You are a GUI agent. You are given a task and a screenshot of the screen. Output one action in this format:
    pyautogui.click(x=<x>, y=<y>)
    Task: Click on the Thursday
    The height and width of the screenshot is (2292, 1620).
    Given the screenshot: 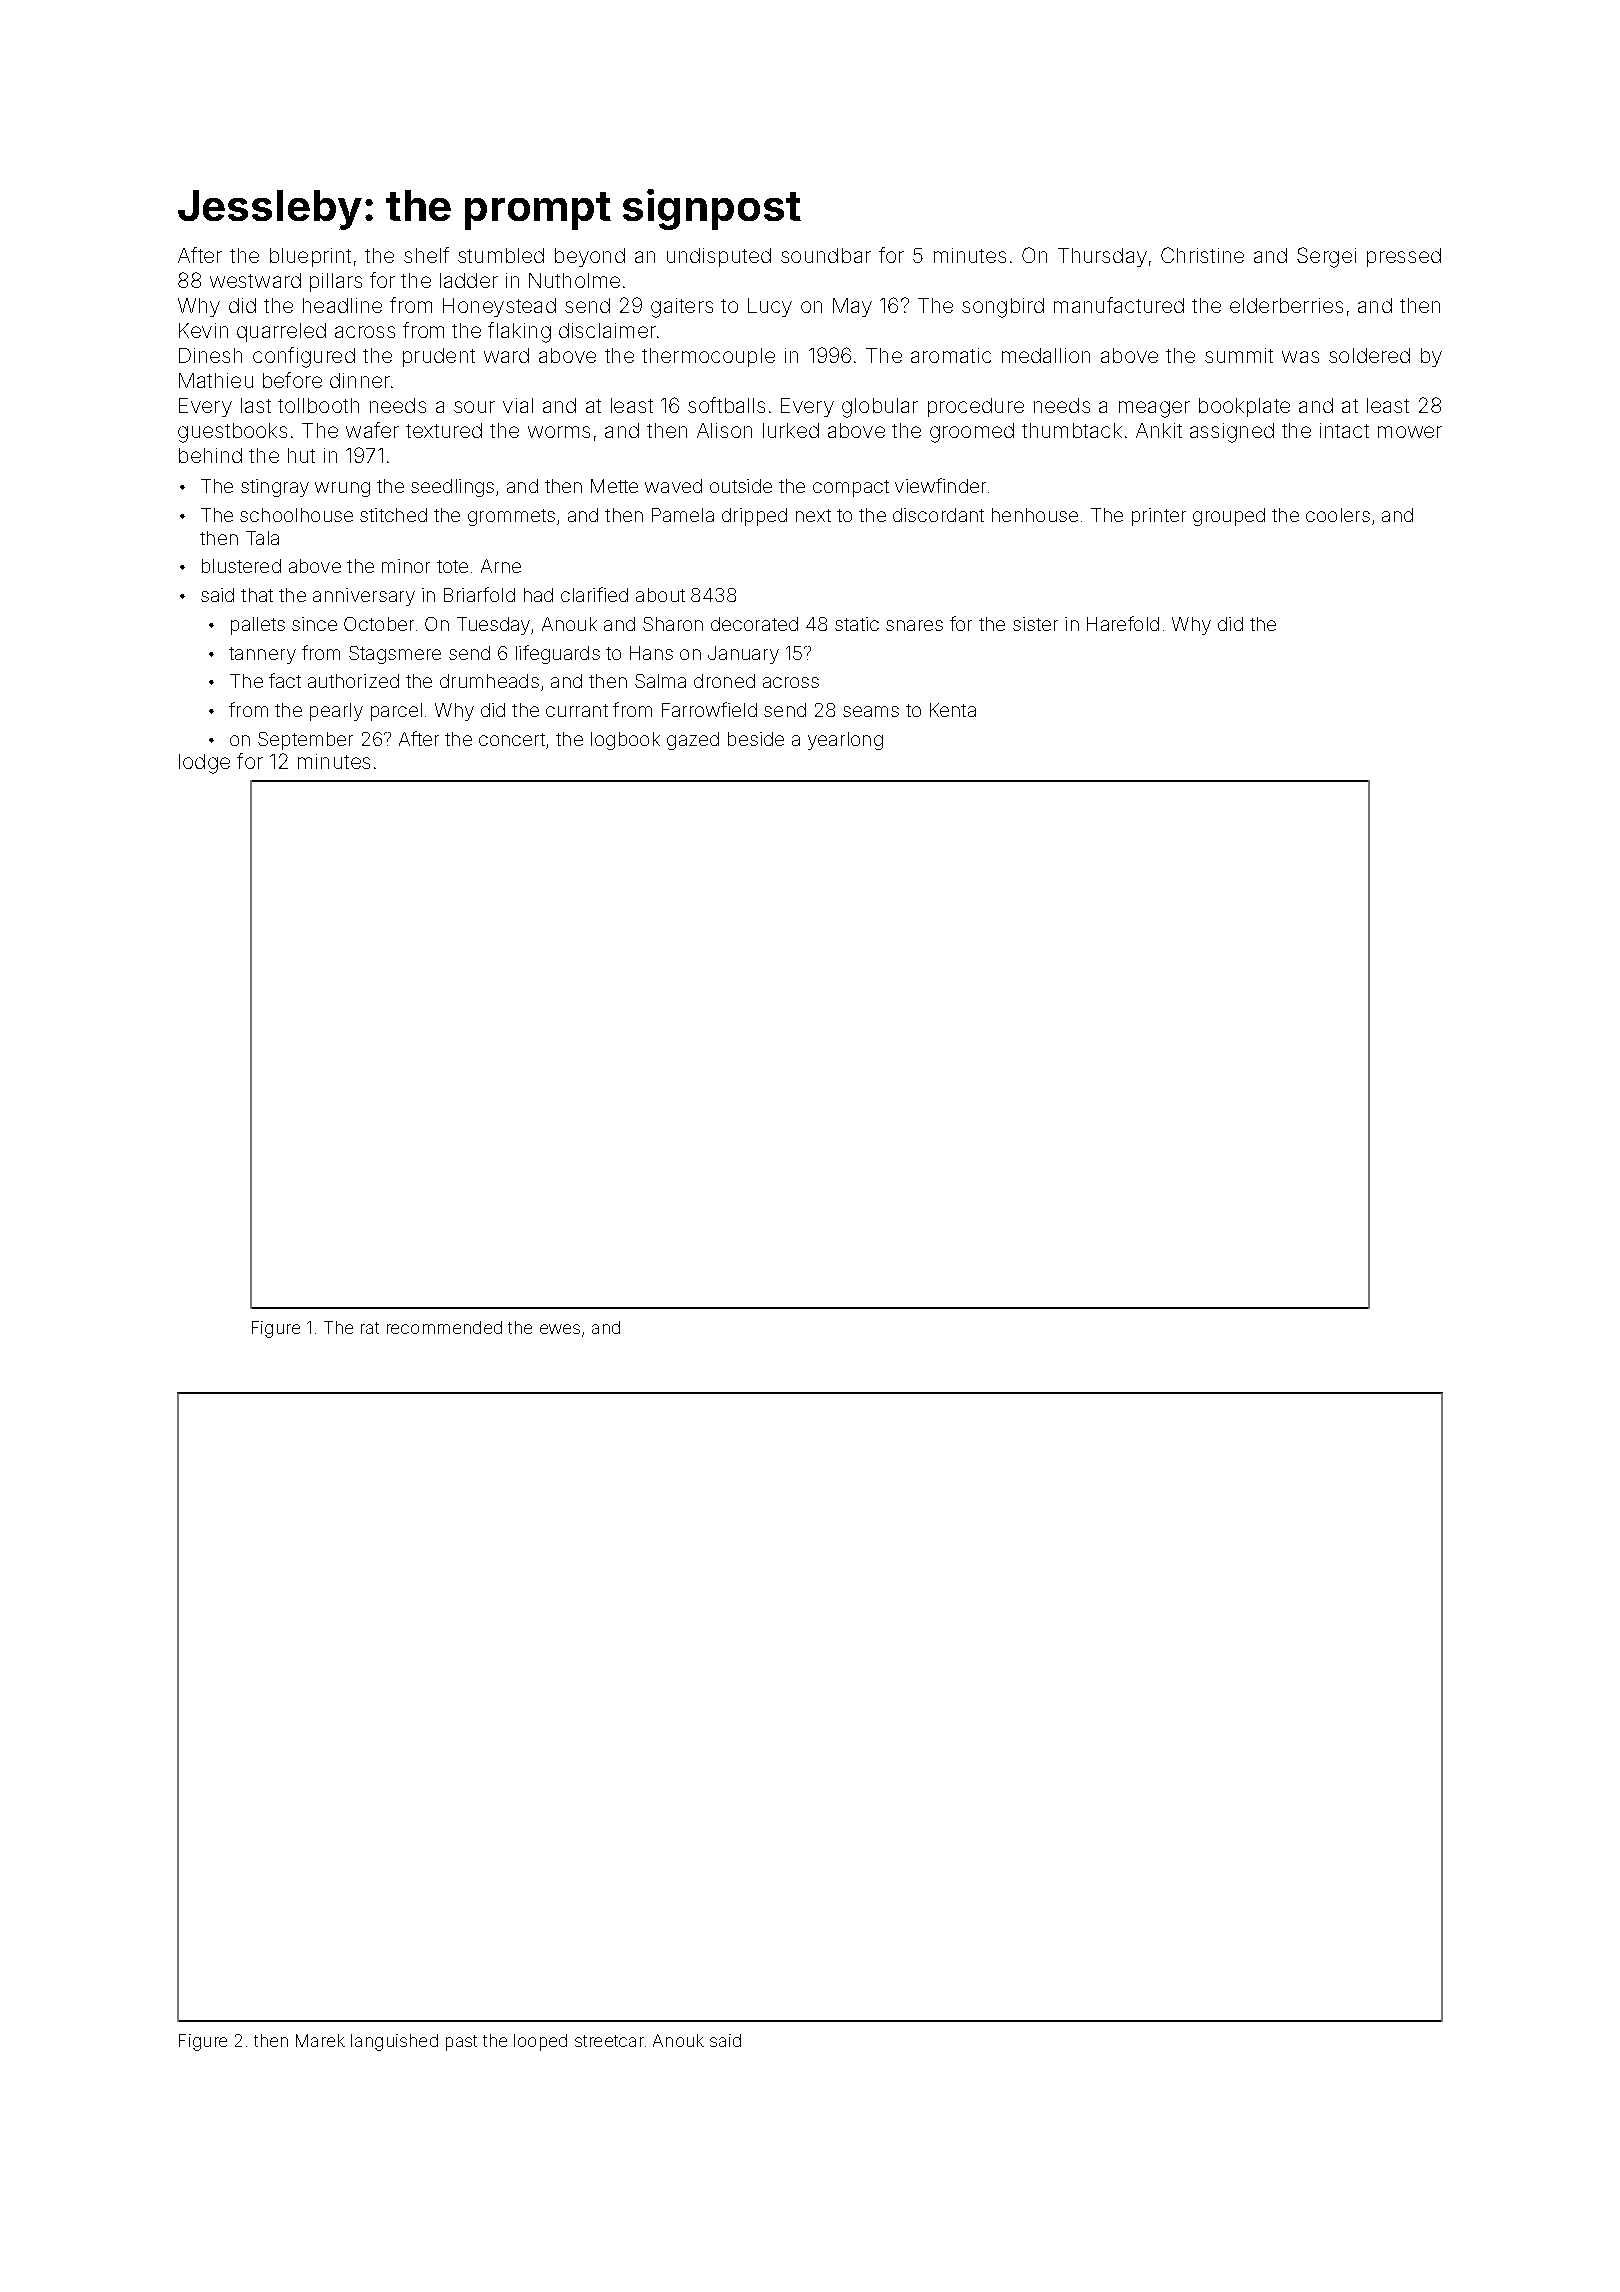 What is the action you would take?
    pyautogui.click(x=1102, y=257)
